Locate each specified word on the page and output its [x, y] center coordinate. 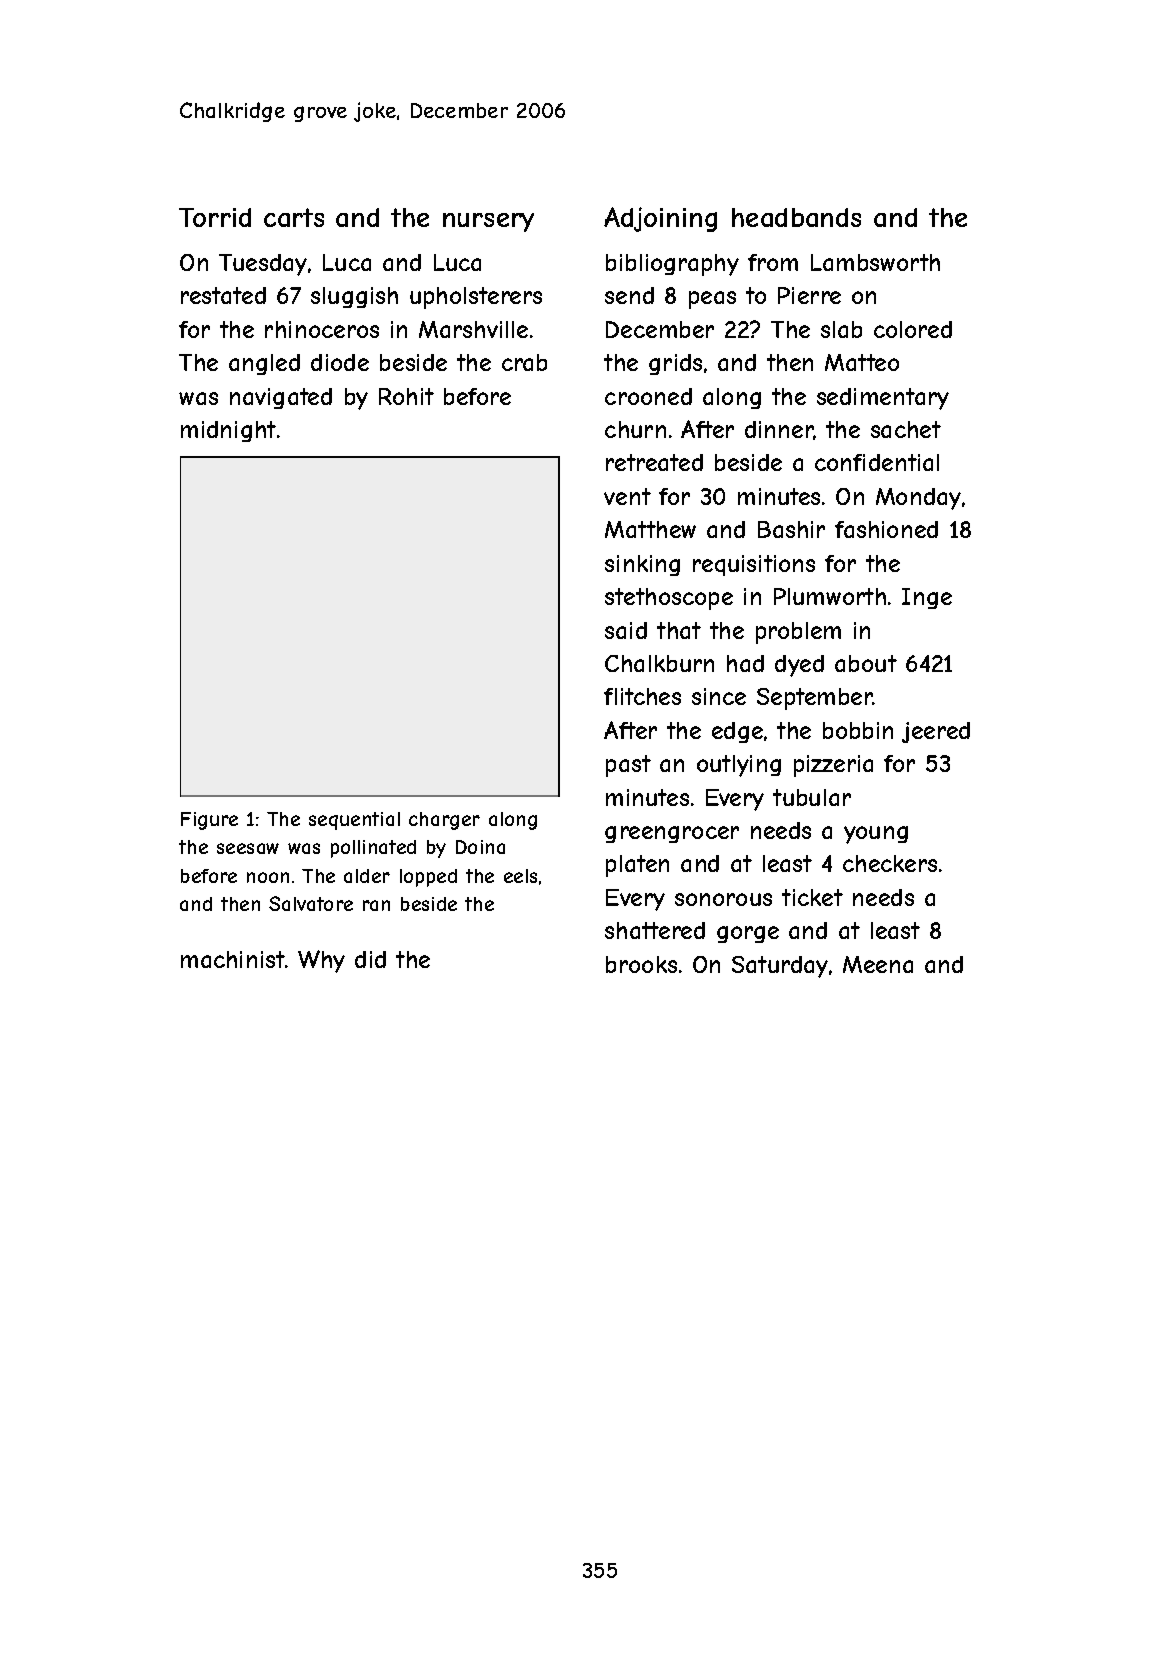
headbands [796, 217]
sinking [642, 565]
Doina [480, 847]
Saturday [780, 967]
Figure [209, 821]
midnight [228, 431]
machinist [233, 959]
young [876, 835]
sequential [354, 821]
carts [294, 217]
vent [627, 496]
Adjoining [660, 219]
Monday [918, 499]
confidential [877, 462]
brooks [641, 964]
